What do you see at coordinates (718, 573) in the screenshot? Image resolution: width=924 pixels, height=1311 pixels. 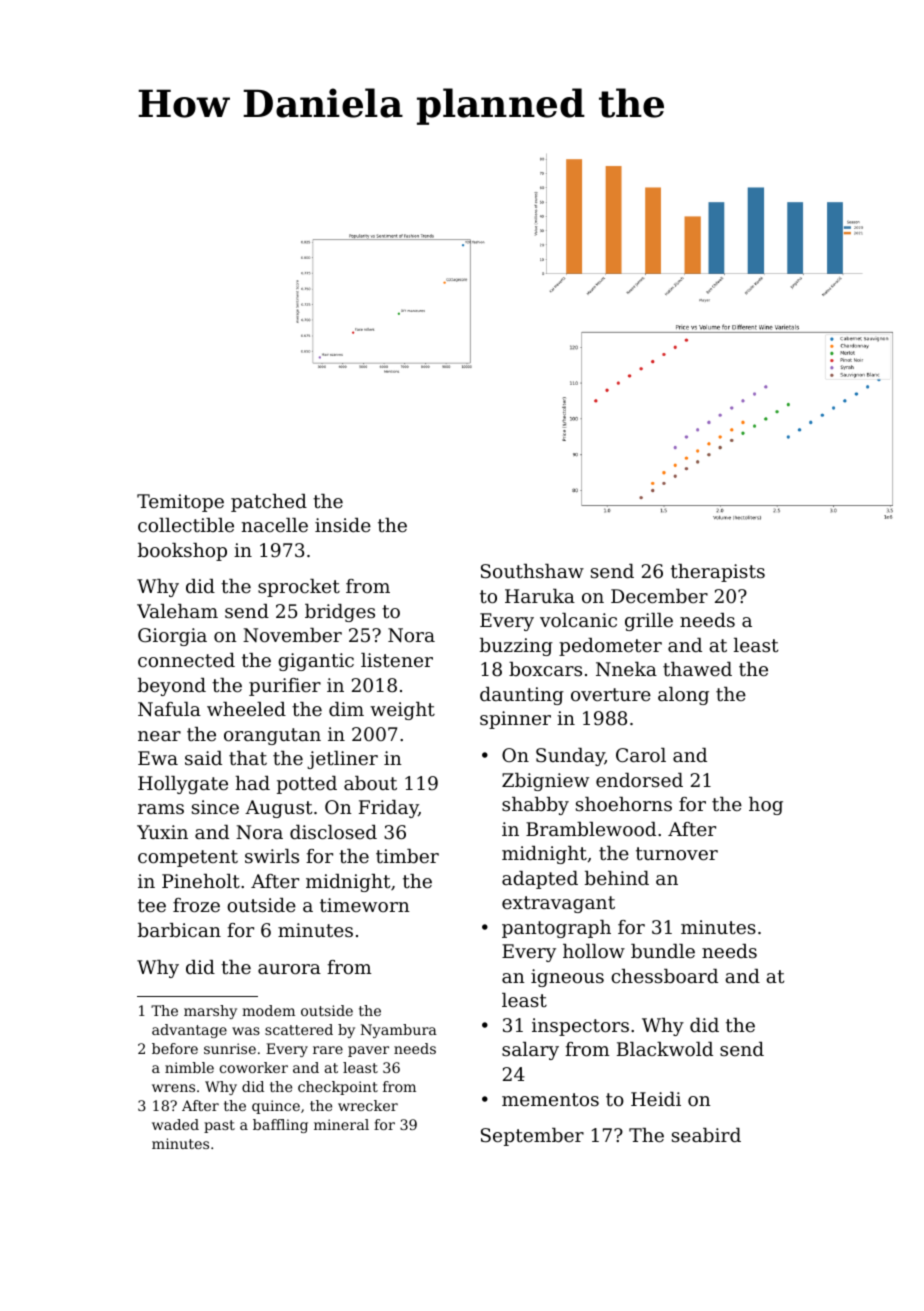 I see `therapists` at bounding box center [718, 573].
